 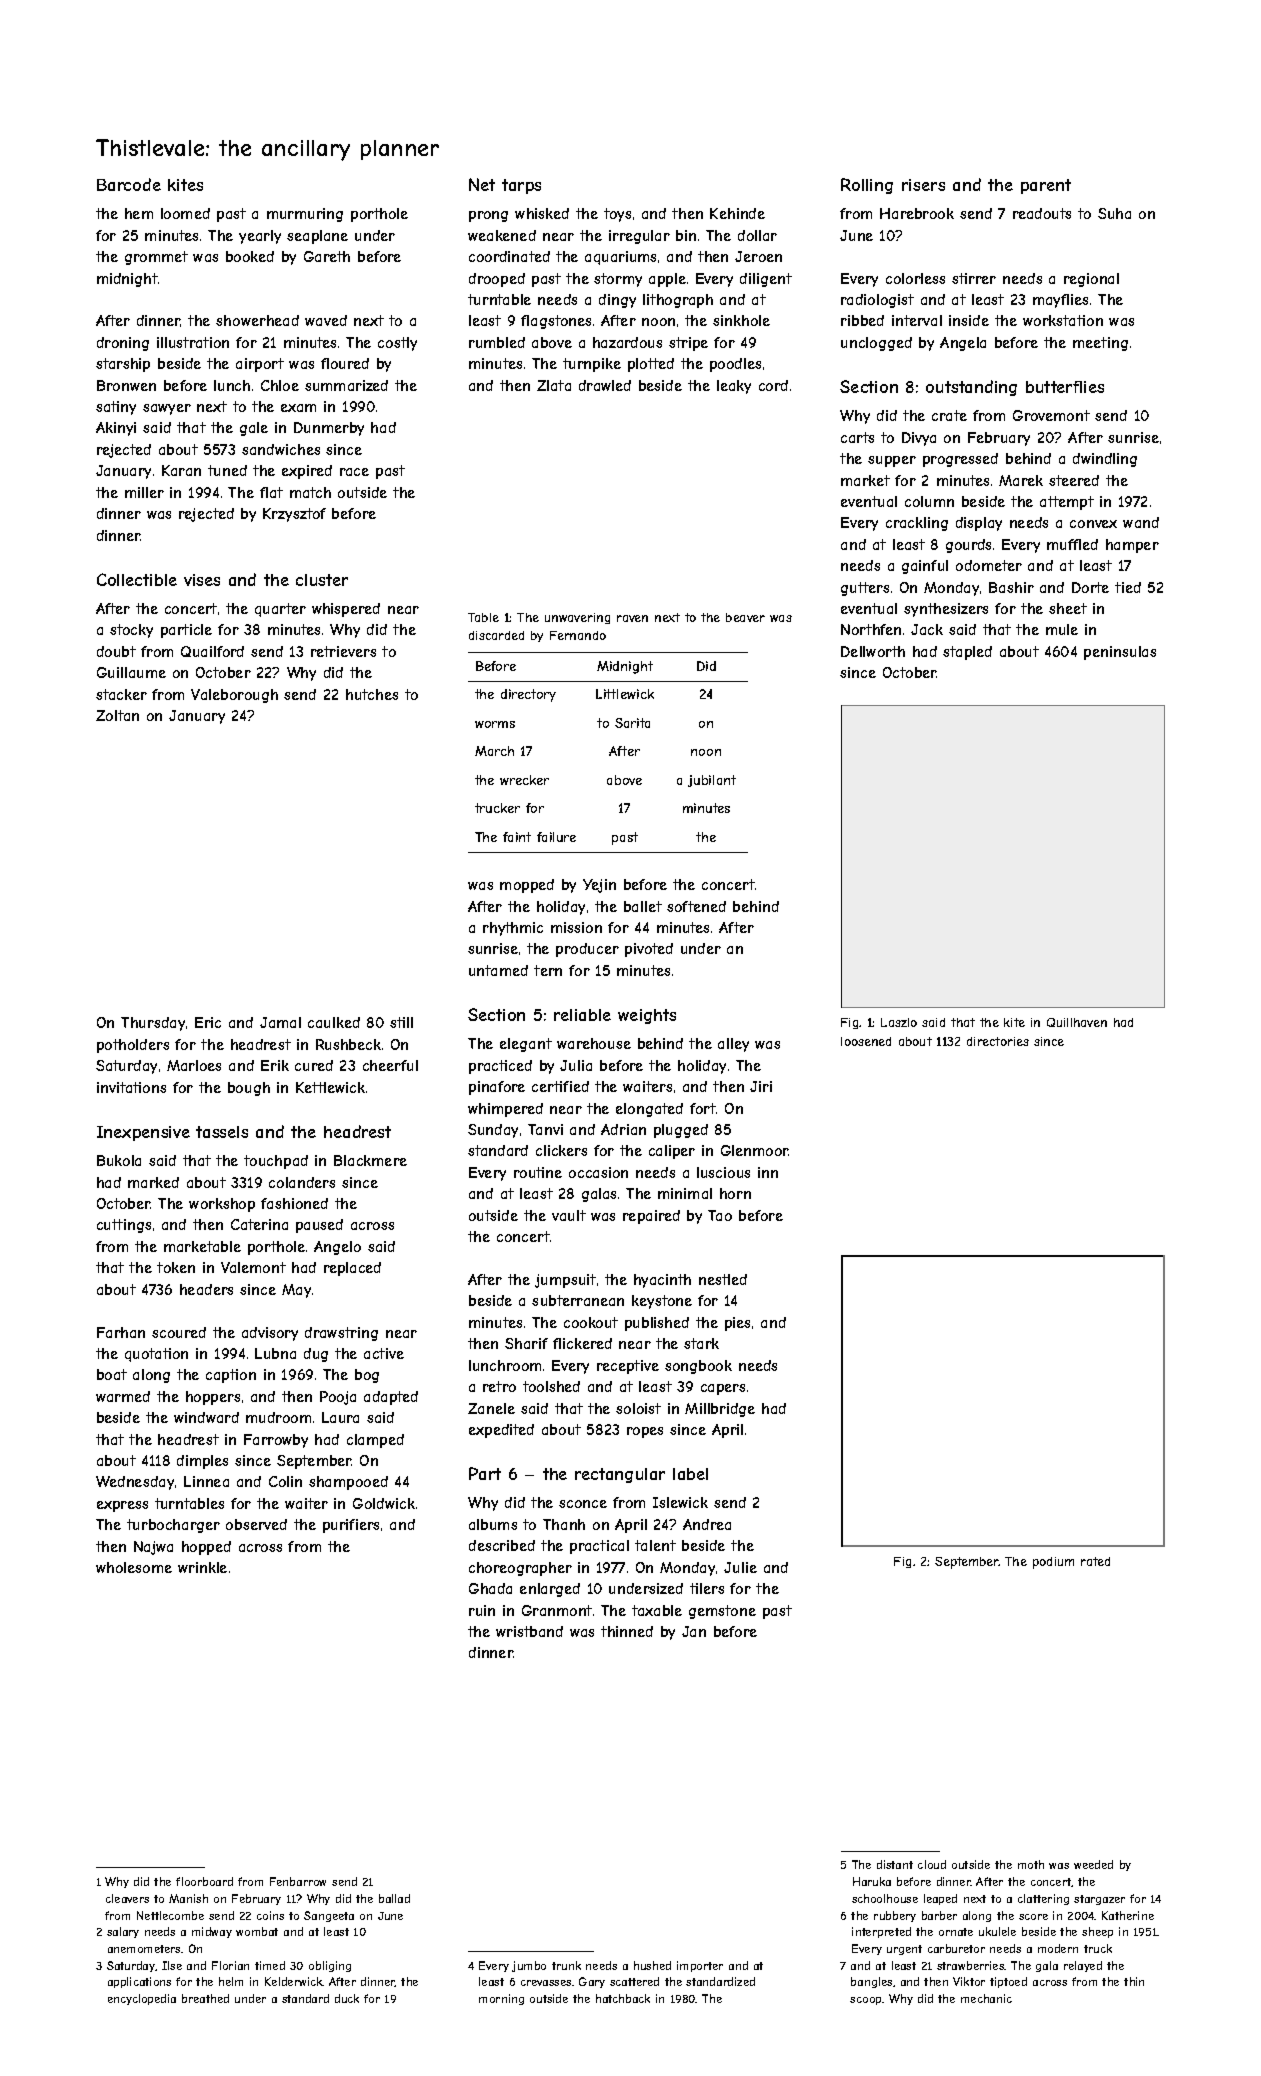 What do you see at coordinates (1077, 1022) in the image?
I see `Quillhaven` at bounding box center [1077, 1022].
